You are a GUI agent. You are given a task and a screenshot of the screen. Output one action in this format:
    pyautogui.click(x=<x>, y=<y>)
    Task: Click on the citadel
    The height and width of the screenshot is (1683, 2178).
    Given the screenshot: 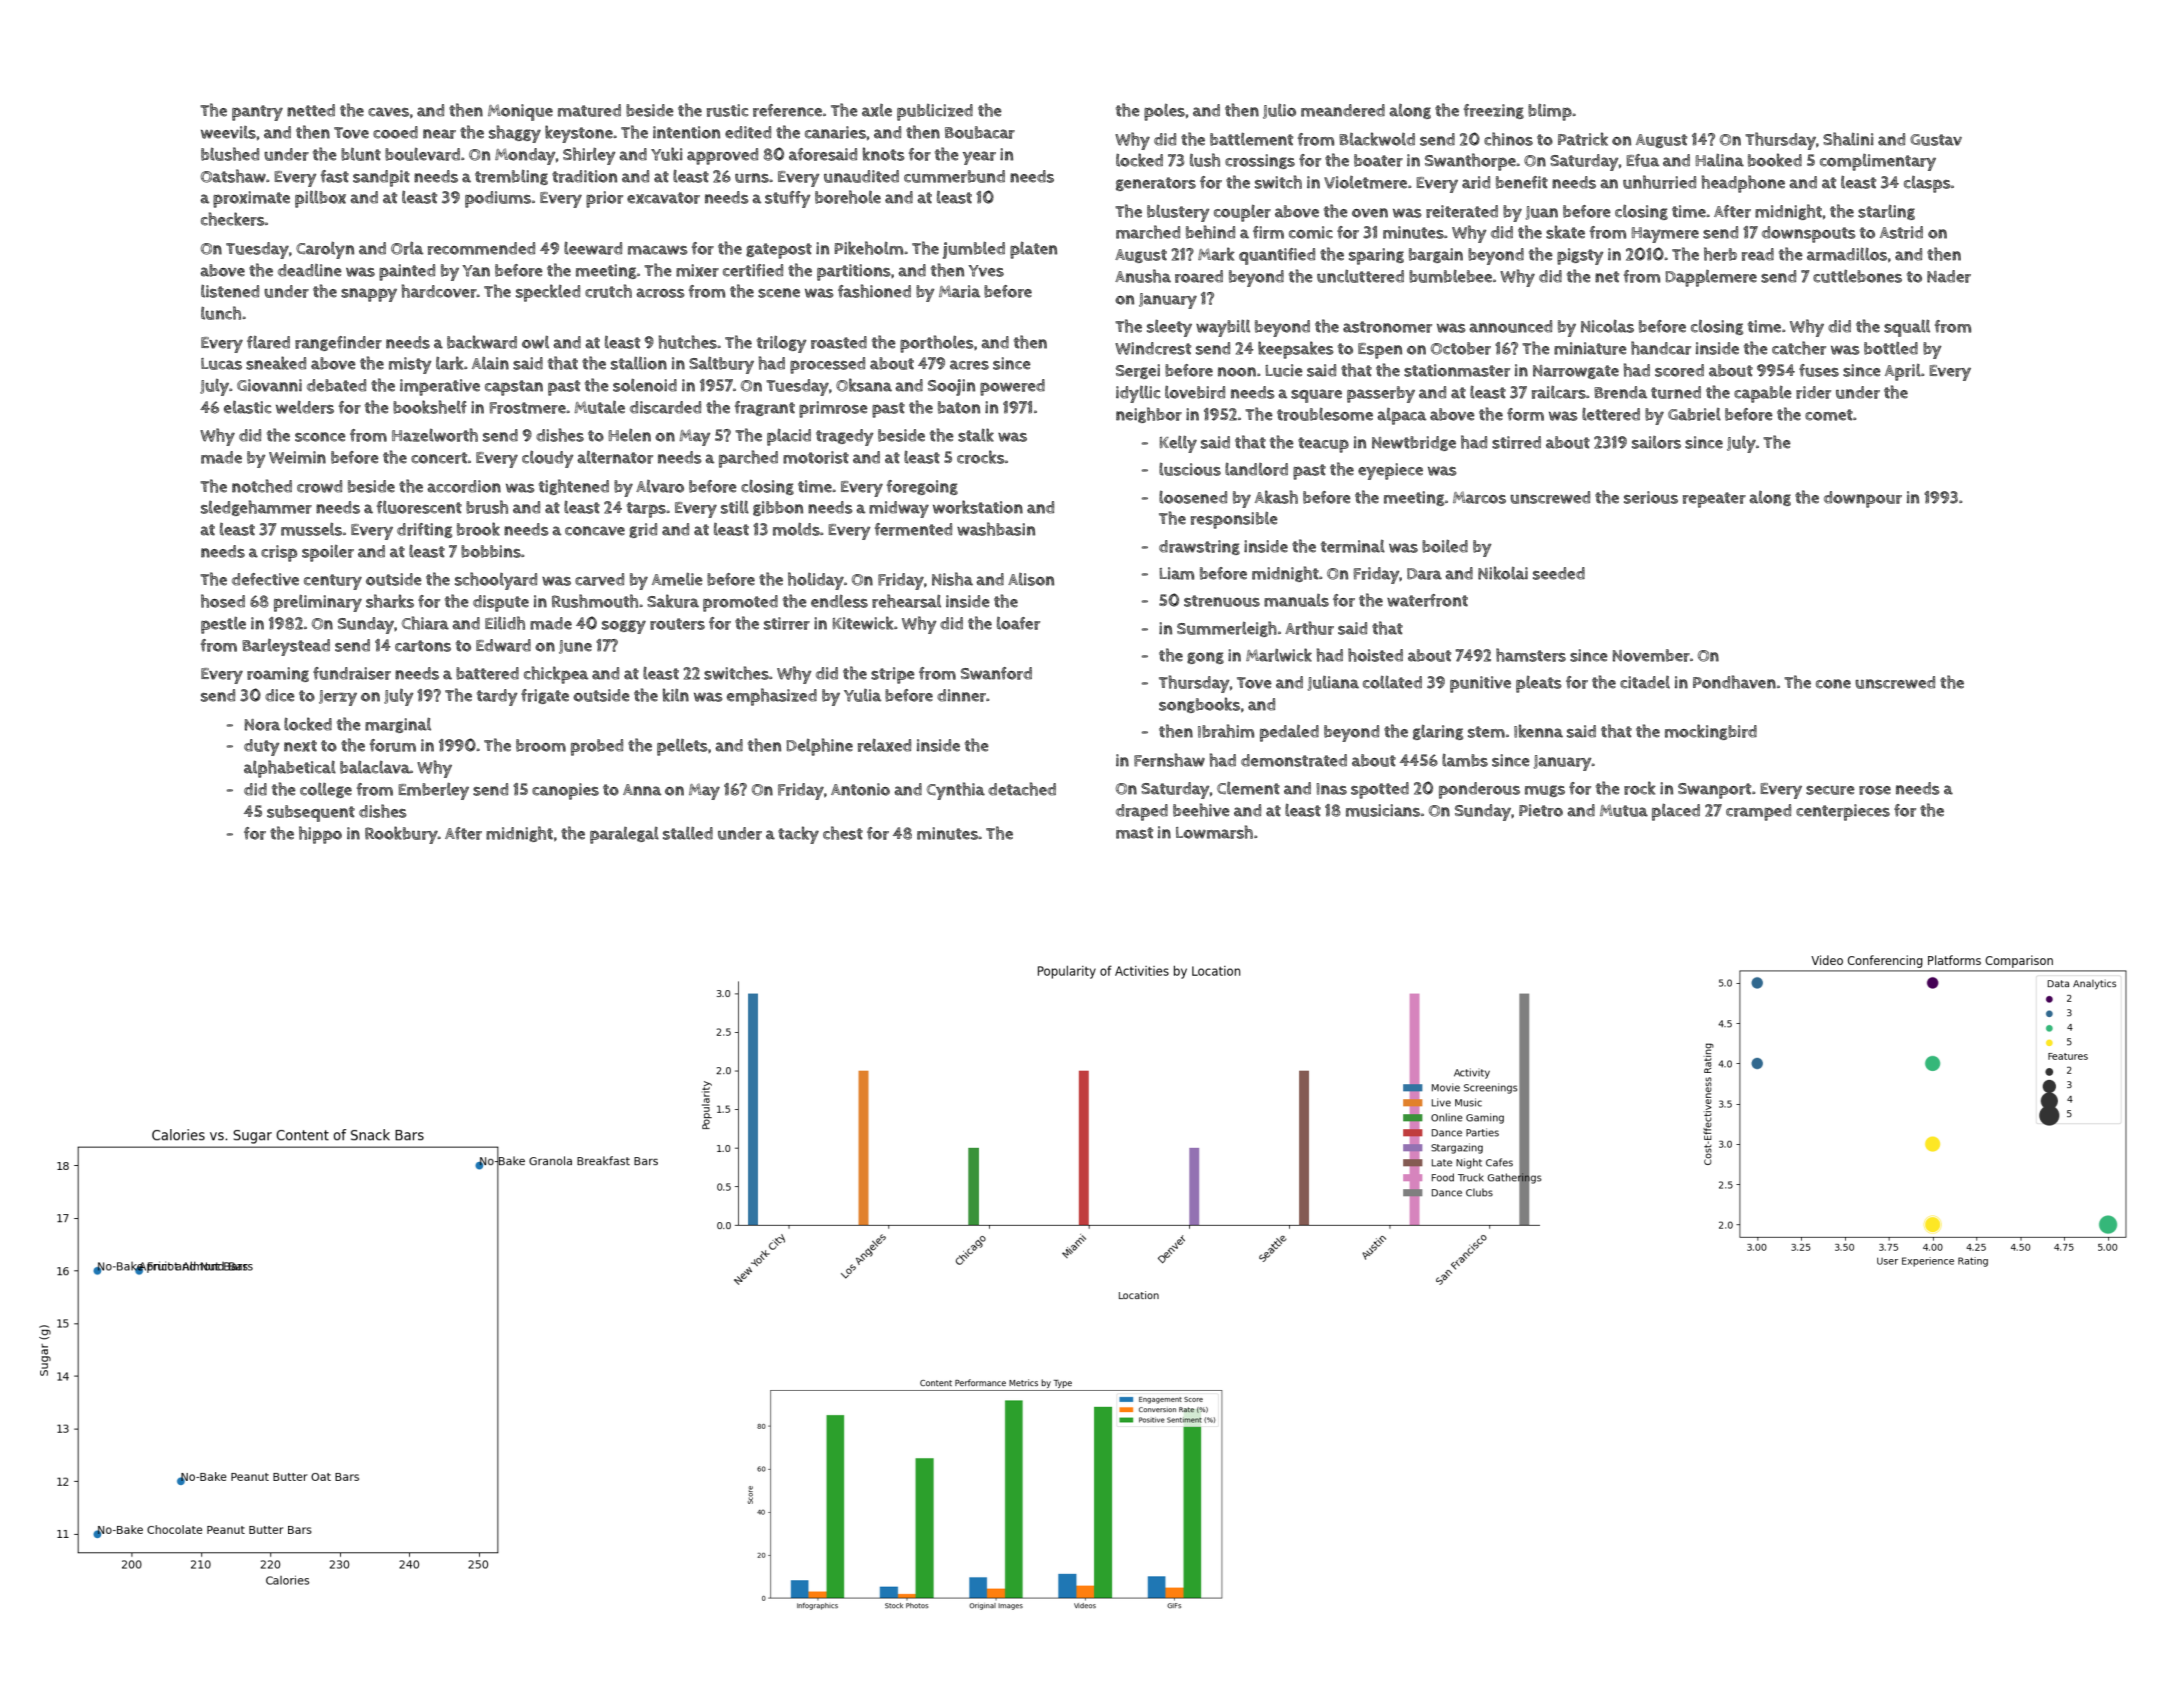 What is the action you would take?
    pyautogui.click(x=1645, y=682)
